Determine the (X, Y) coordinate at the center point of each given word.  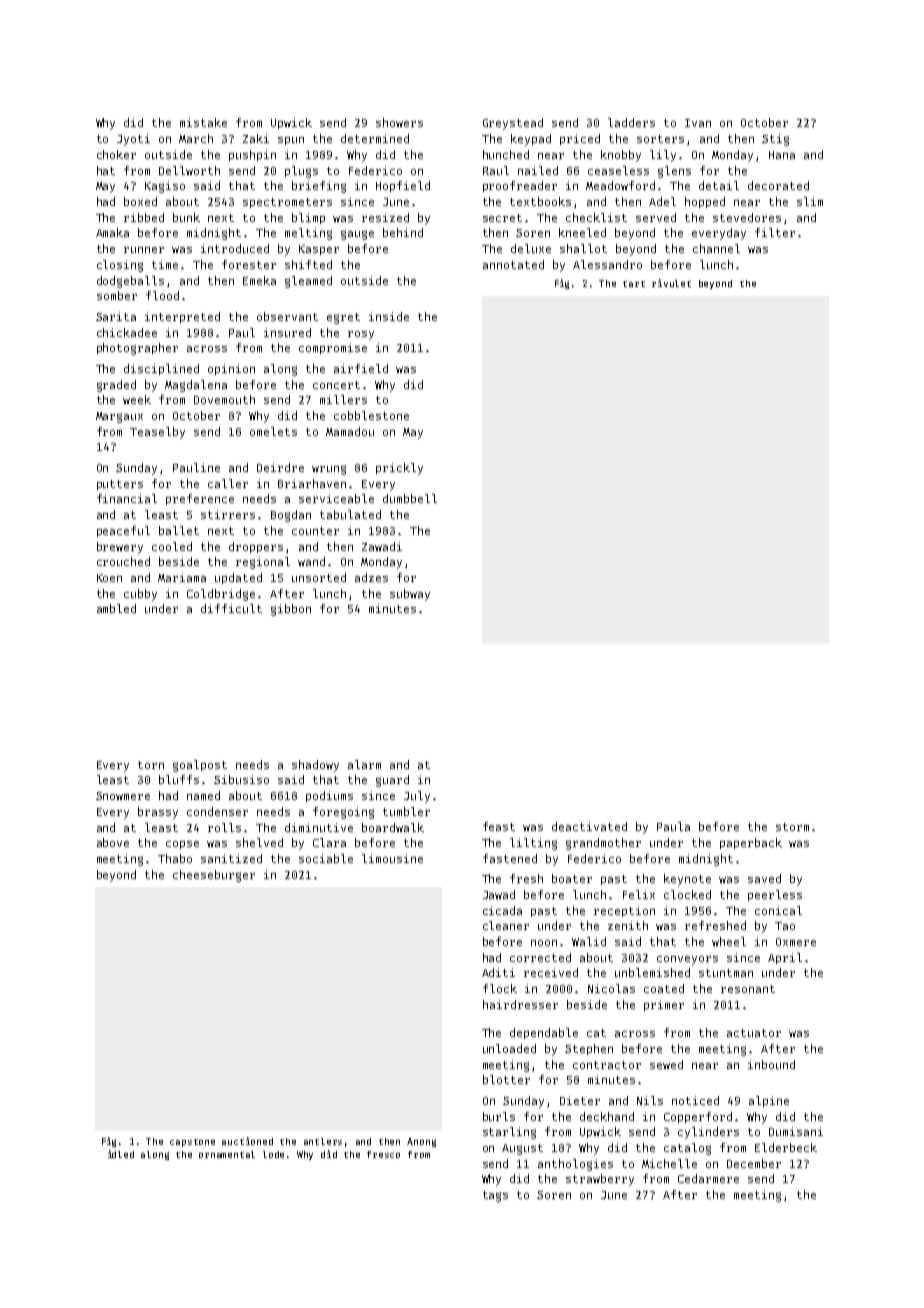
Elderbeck (786, 1147)
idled (121, 1154)
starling (509, 1133)
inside (389, 316)
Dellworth (189, 170)
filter (775, 232)
